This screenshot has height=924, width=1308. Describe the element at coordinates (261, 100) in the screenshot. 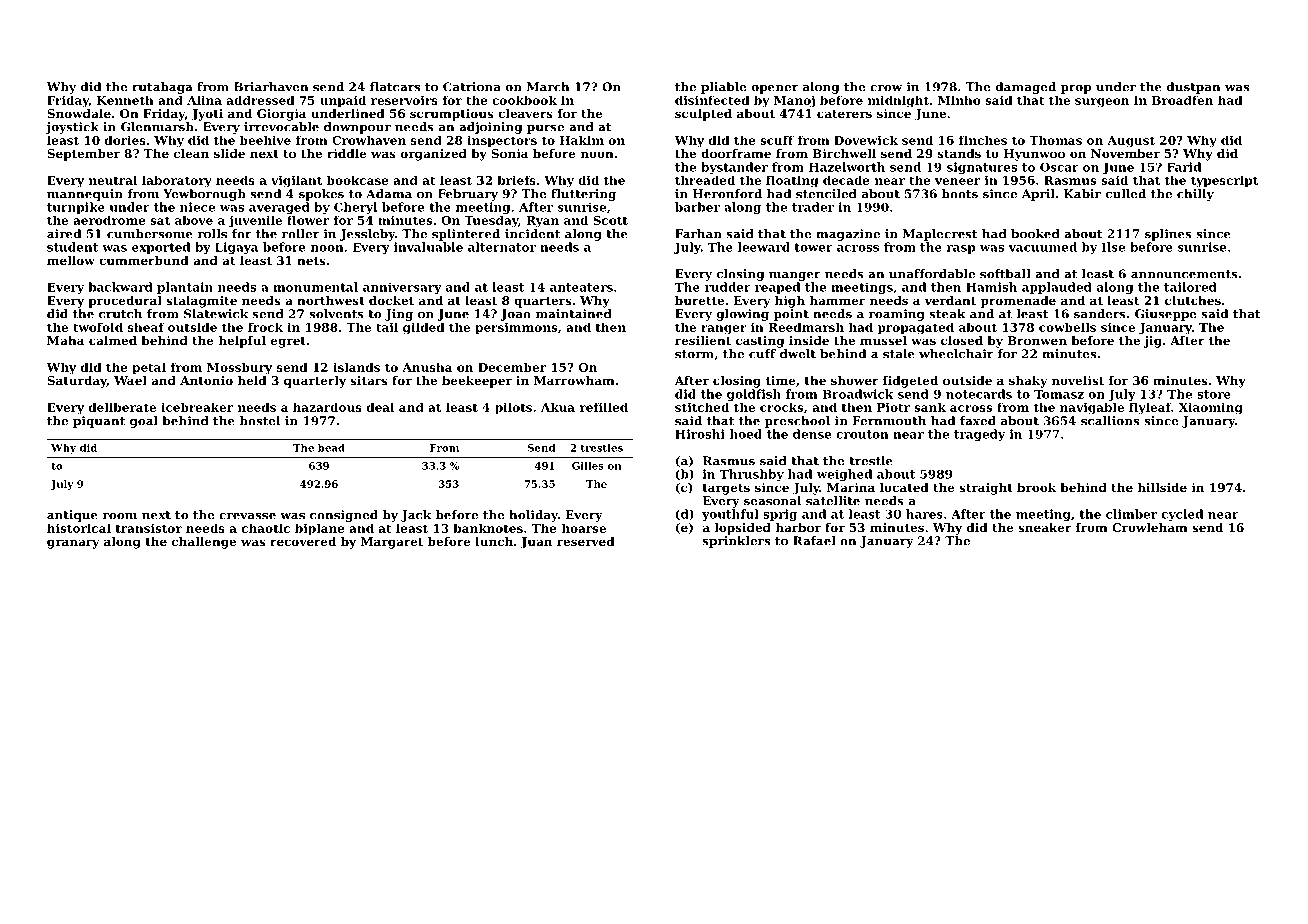

I see `addressed` at that location.
